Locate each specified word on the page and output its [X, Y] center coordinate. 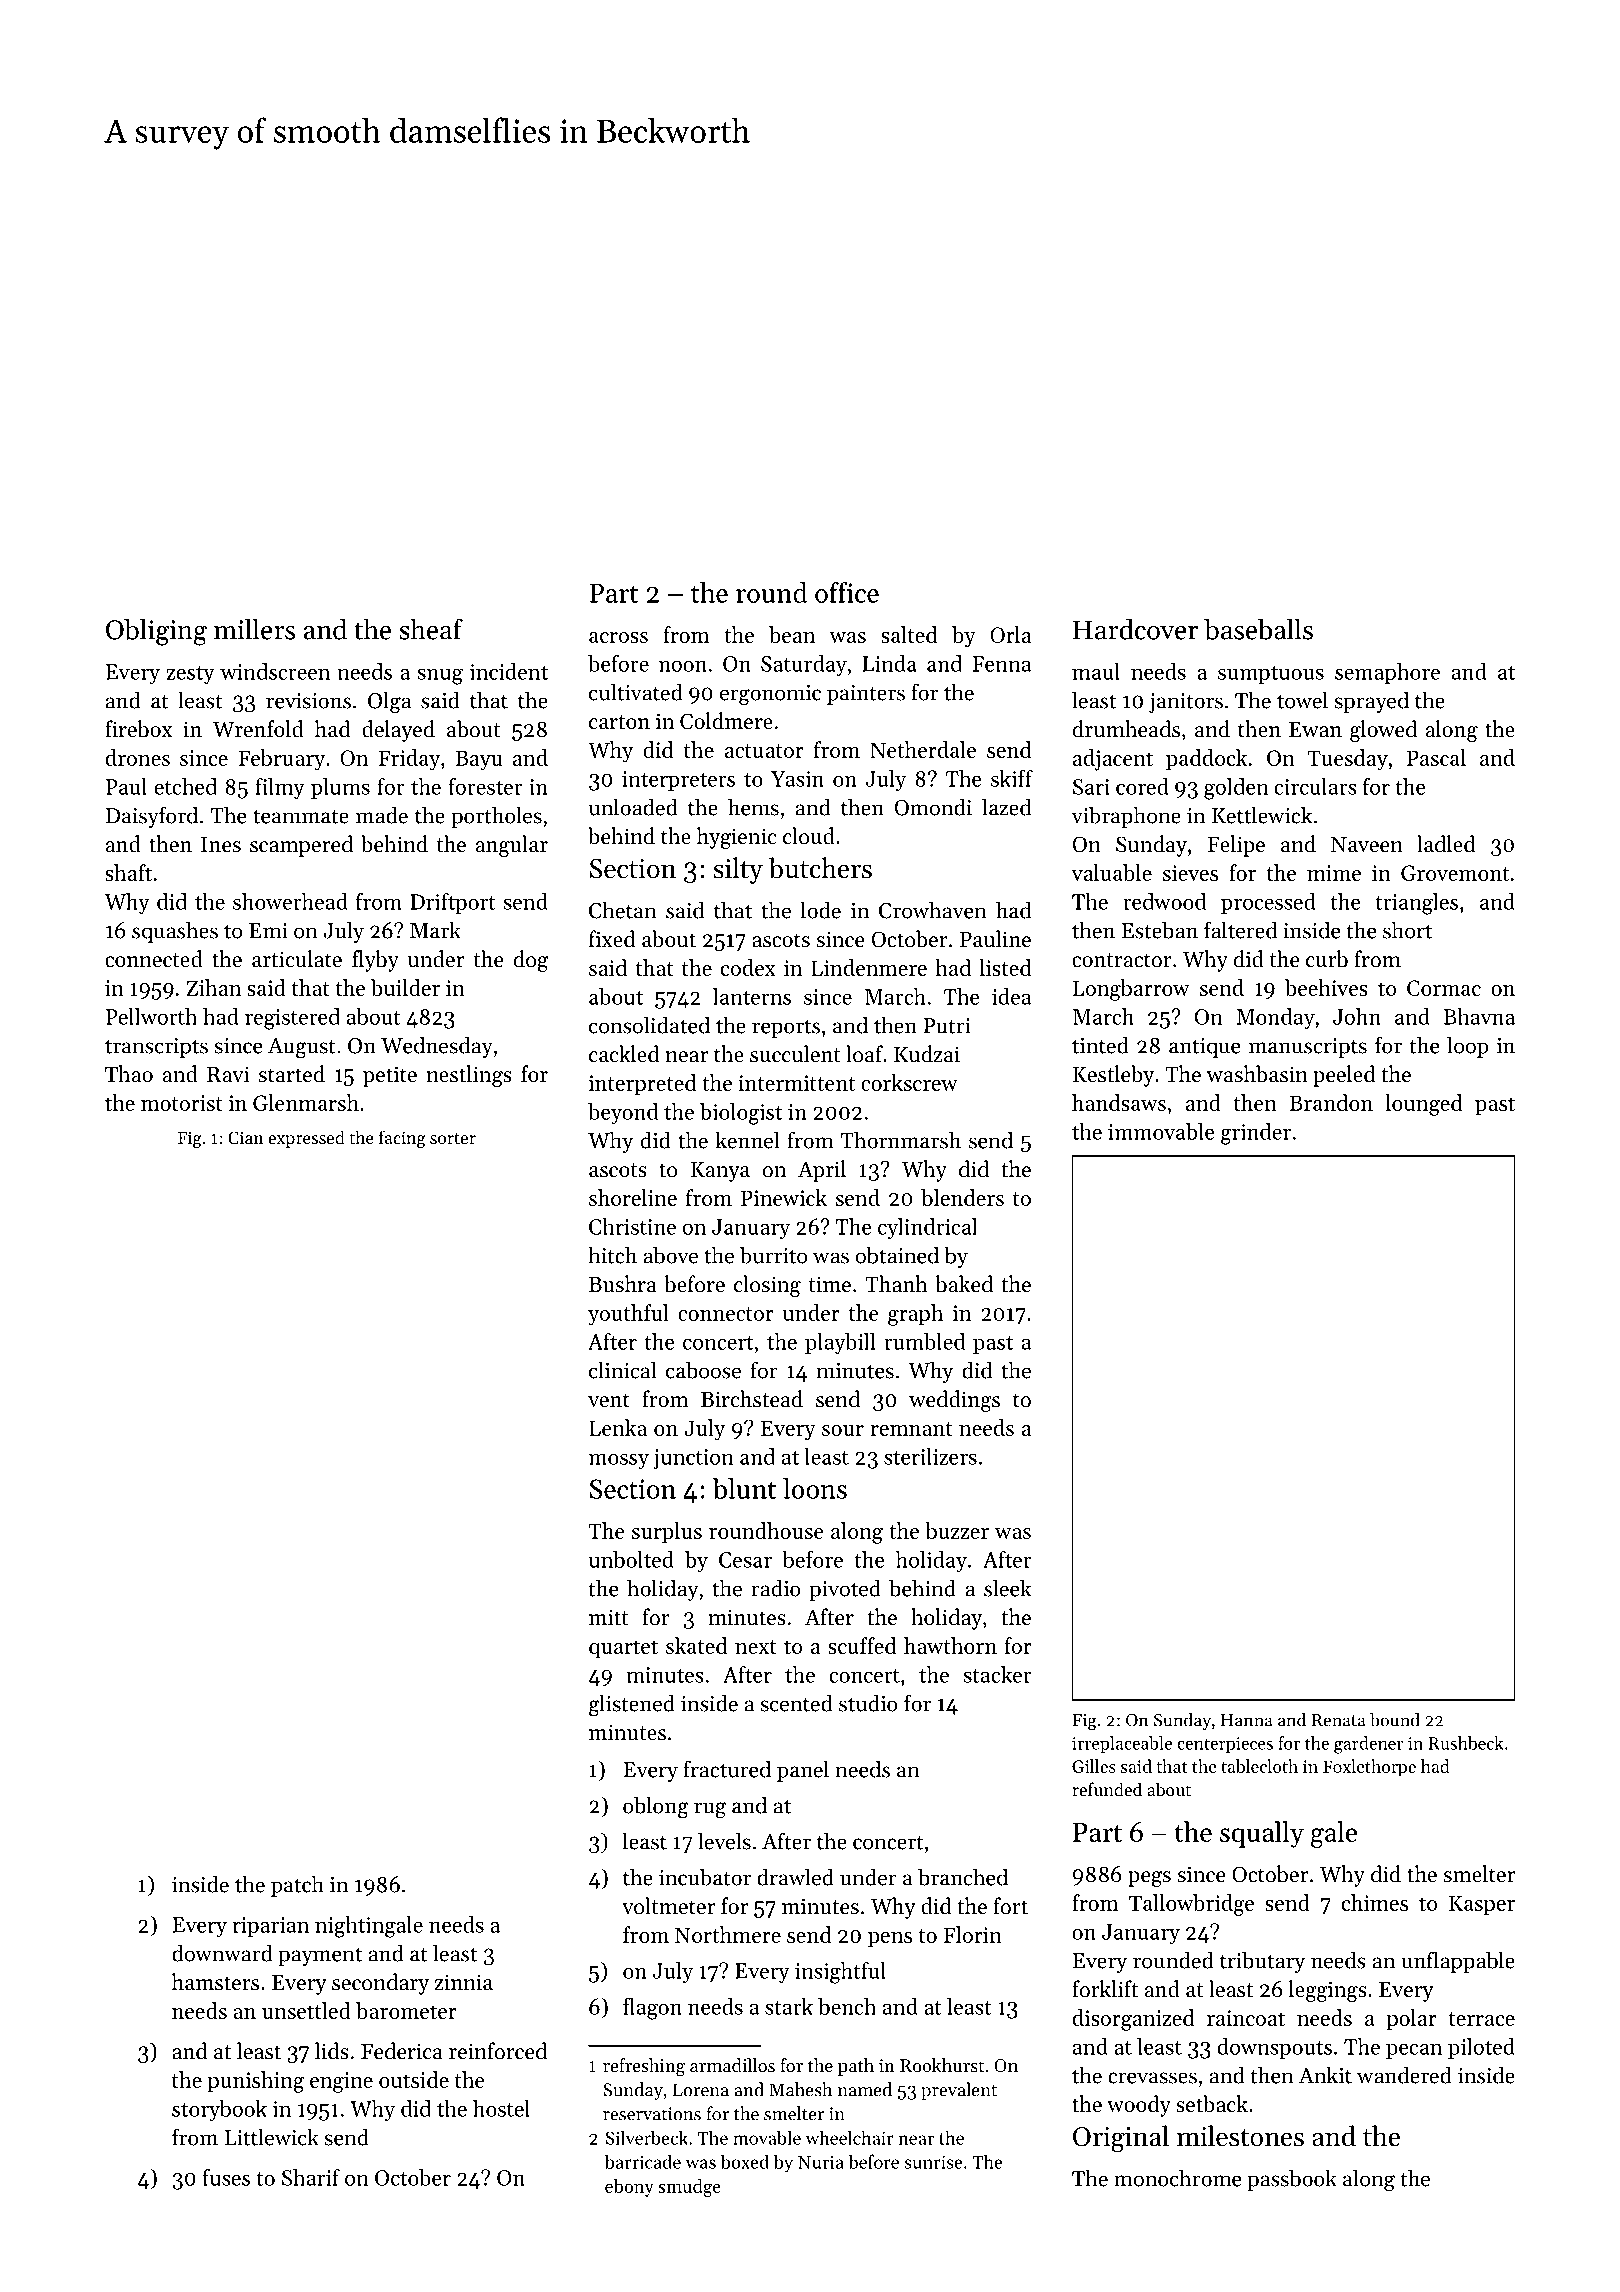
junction [693, 1459]
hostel [501, 2108]
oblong [656, 1807]
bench [847, 2006]
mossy [619, 1461]
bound [1395, 1720]
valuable [1111, 872]
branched [963, 1877]
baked [964, 1284]
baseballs [1258, 629]
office [847, 592]
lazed [1006, 807]
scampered [301, 846]
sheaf [431, 629]
